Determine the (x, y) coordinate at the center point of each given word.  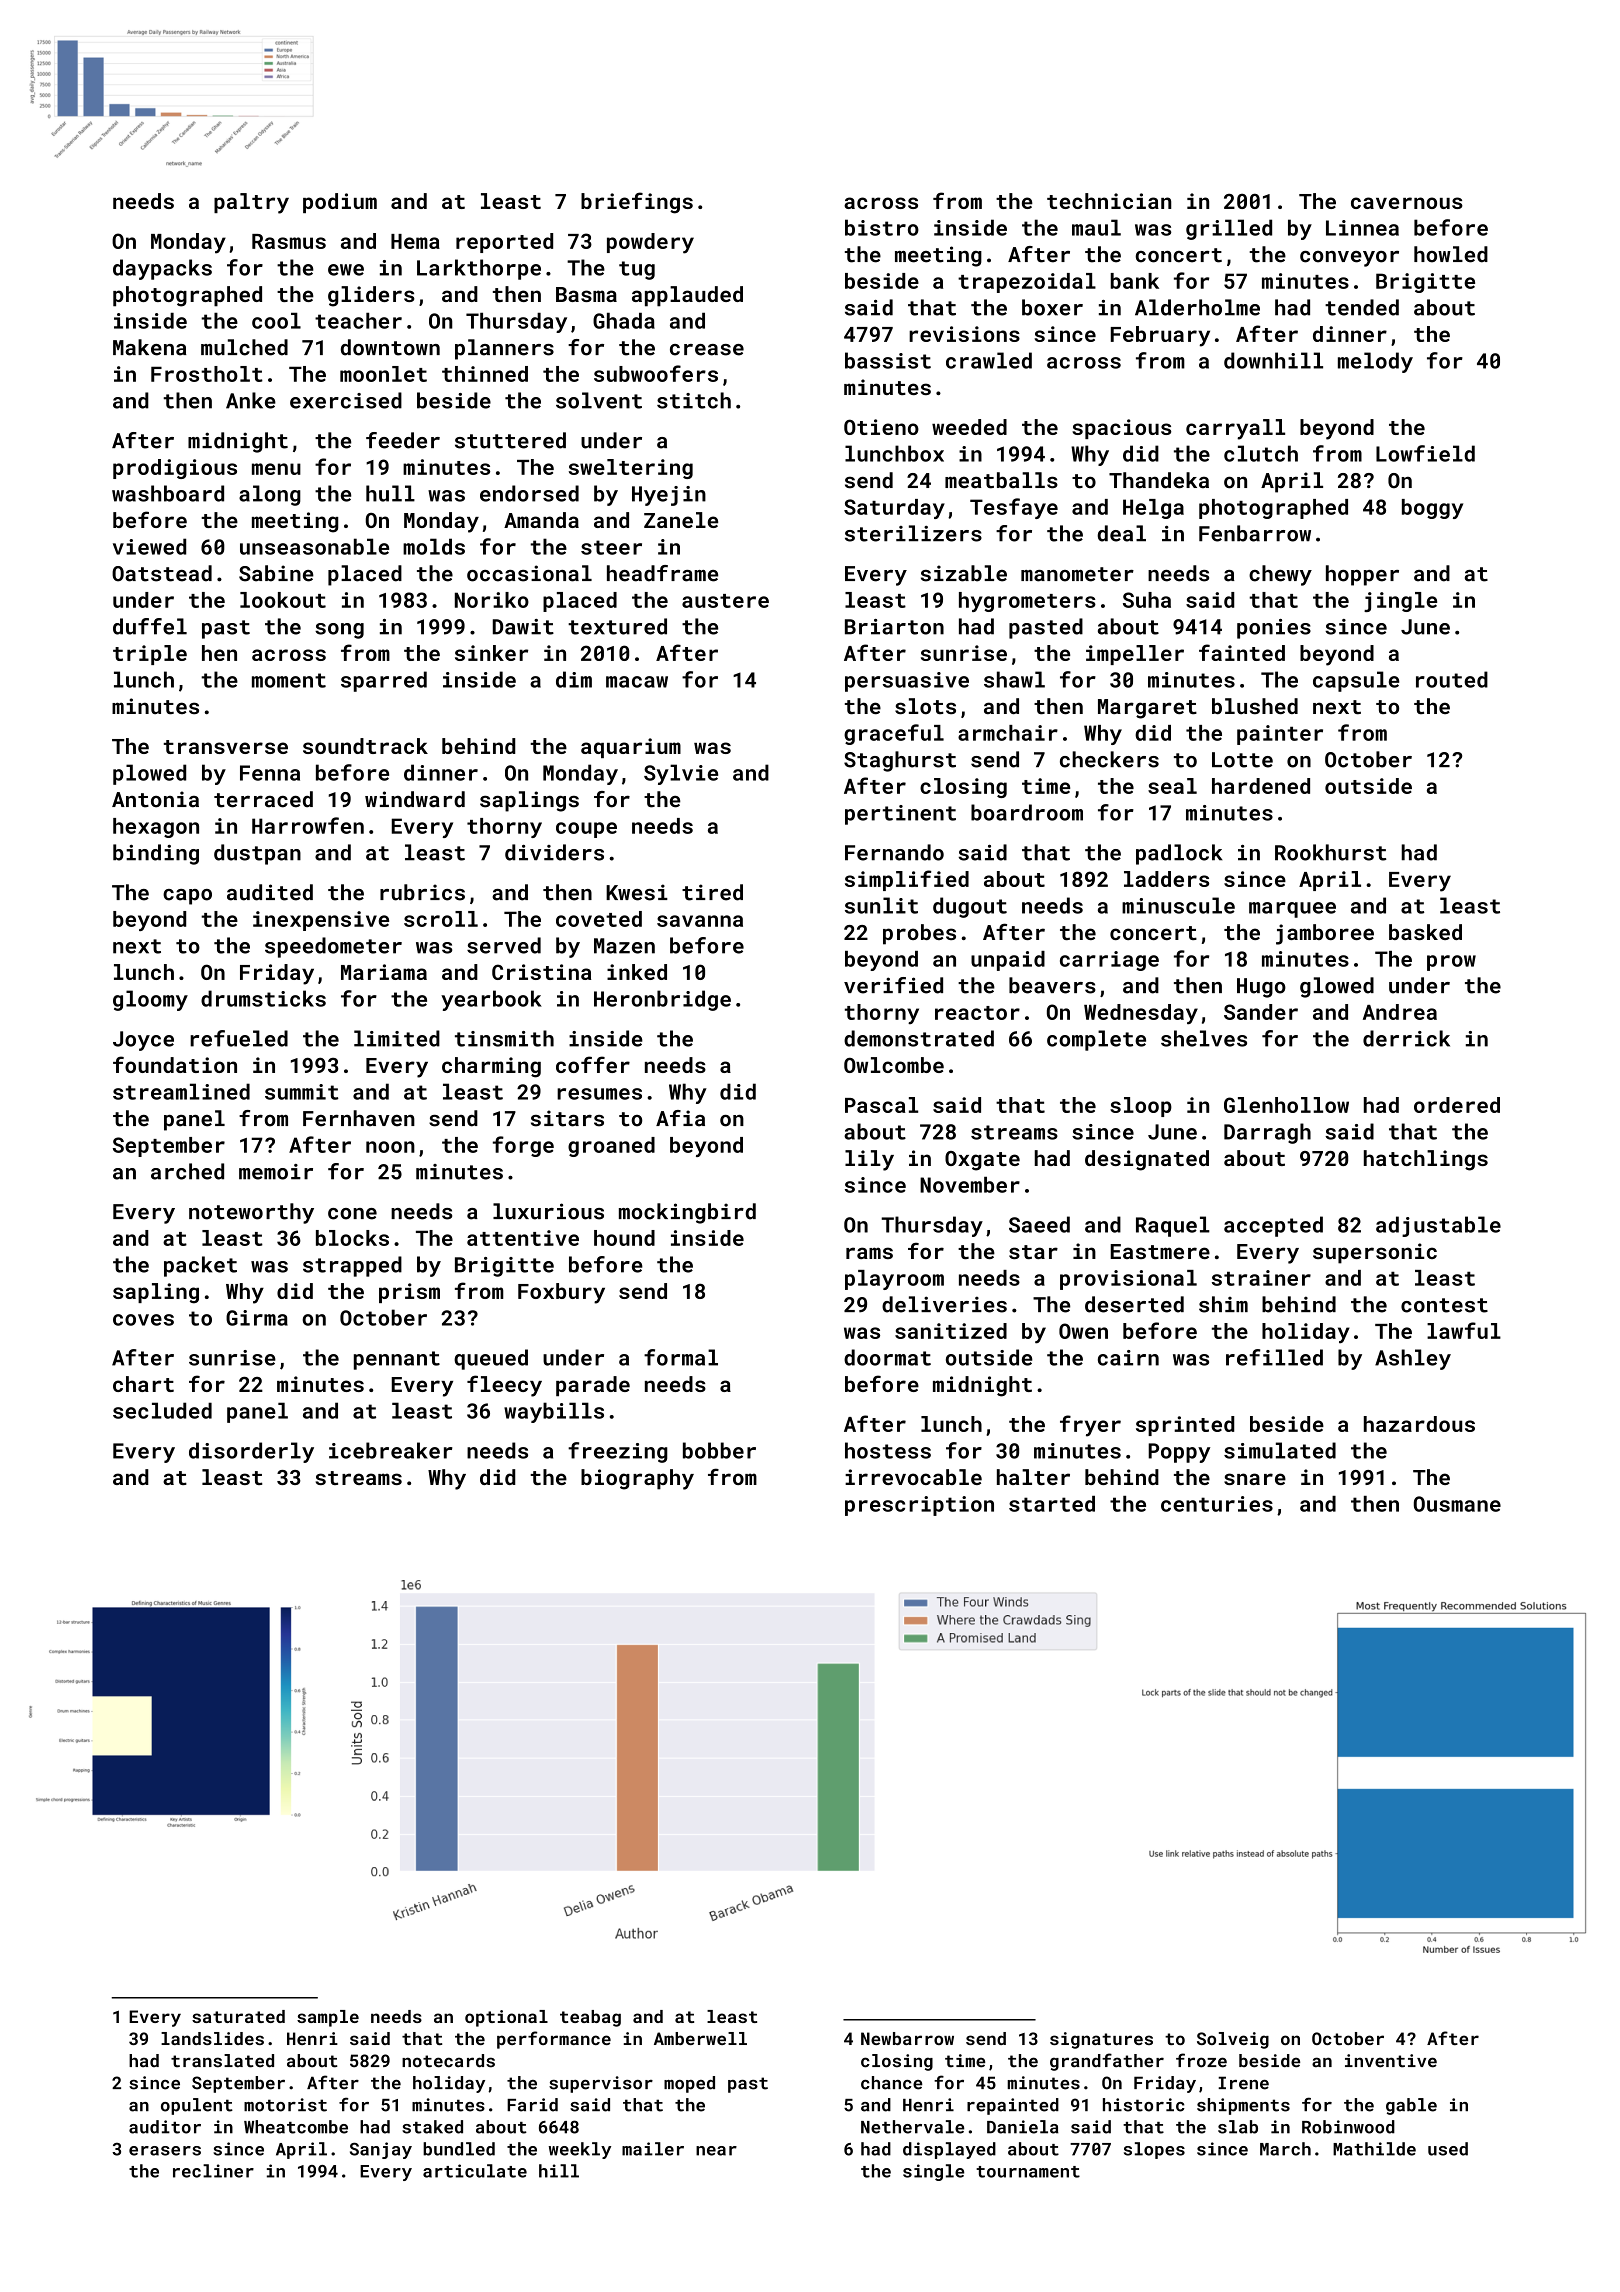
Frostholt (207, 374)
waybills (554, 1412)
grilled (1229, 229)
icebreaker (391, 1450)
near (716, 2151)
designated (1147, 1160)
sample (328, 2018)
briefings (637, 203)
